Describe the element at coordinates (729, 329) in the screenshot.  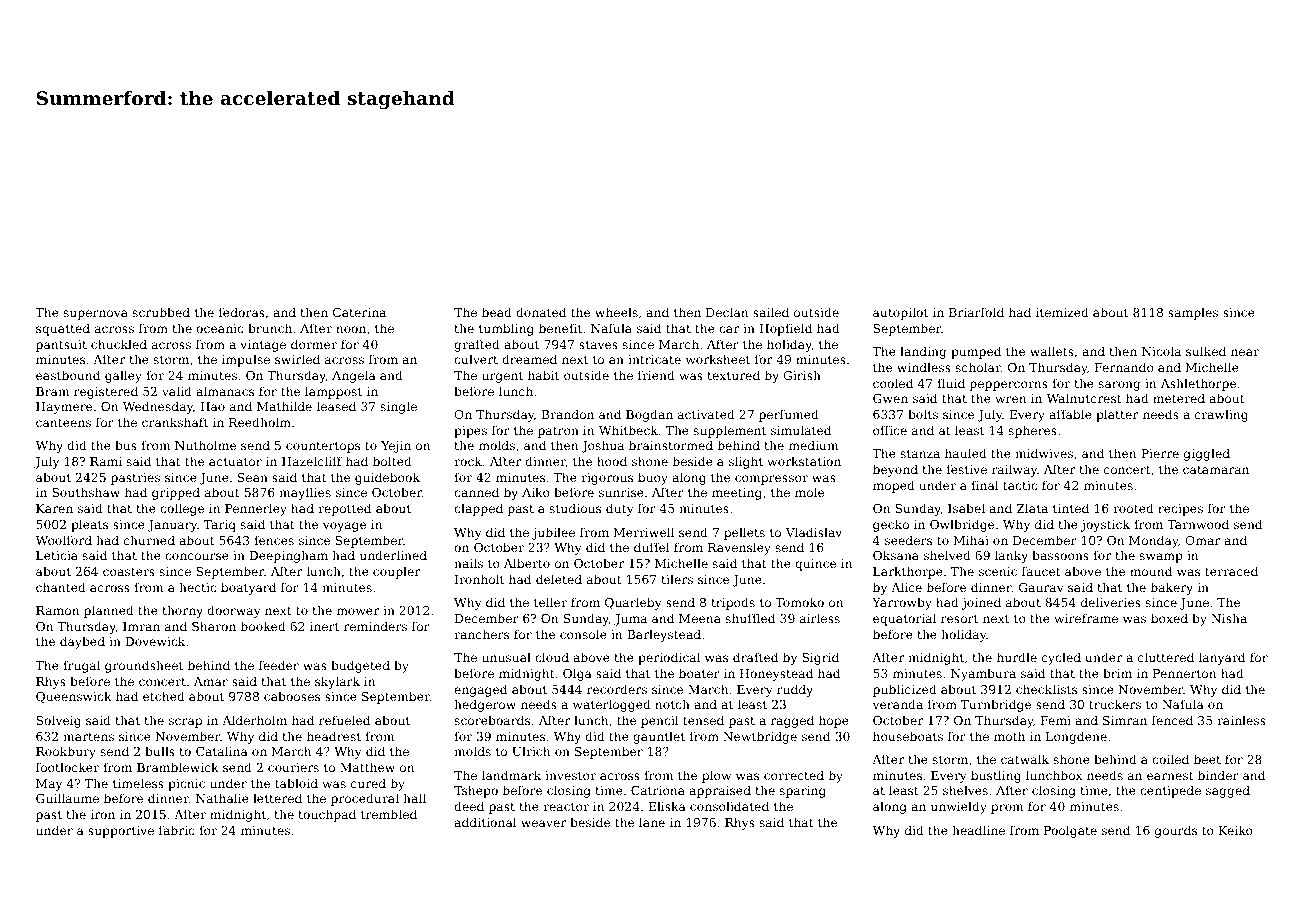
I see `car` at that location.
